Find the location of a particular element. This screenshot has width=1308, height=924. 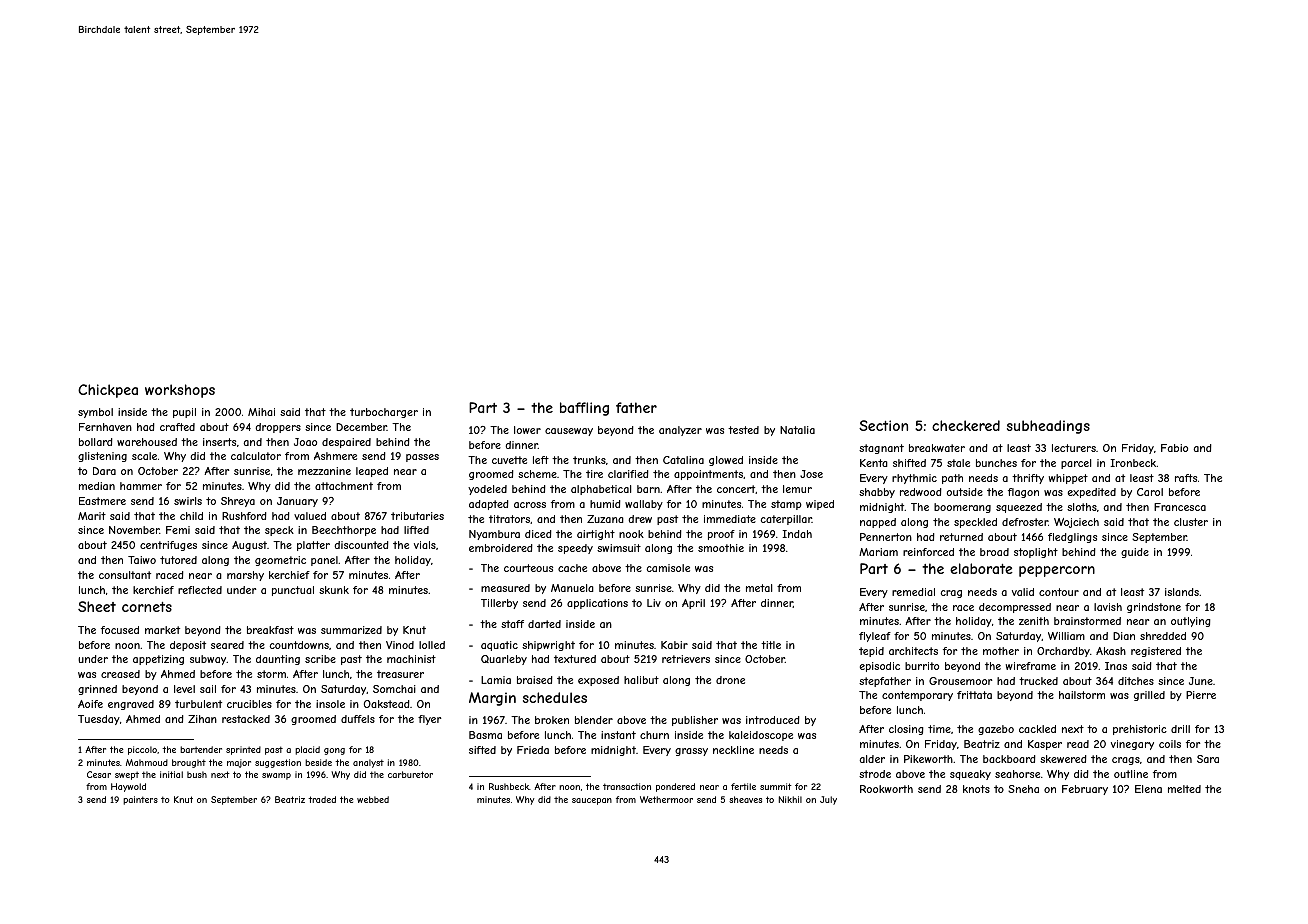

consultant is located at coordinates (125, 575).
